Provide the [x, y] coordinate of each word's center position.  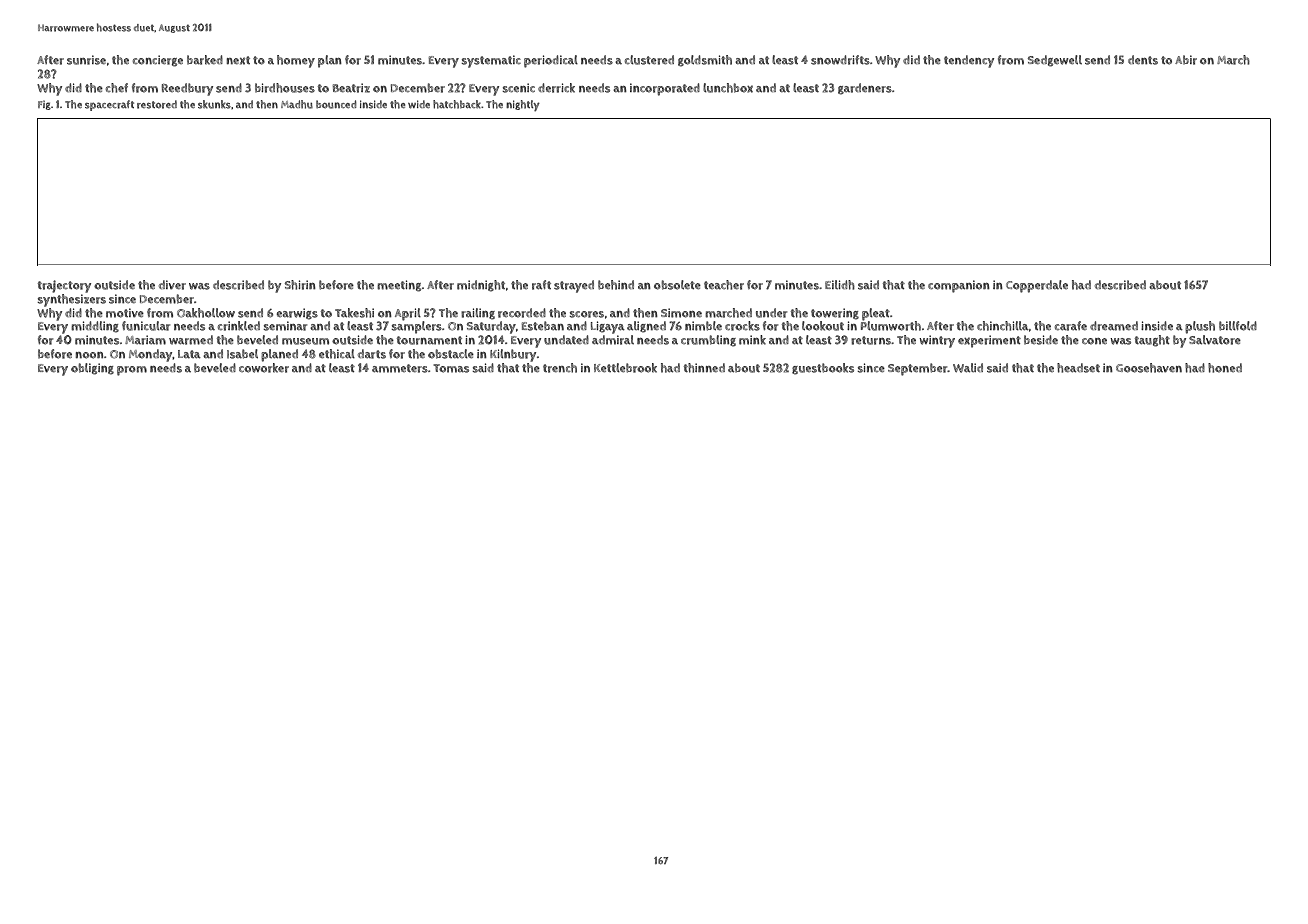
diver [172, 285]
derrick [556, 88]
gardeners [865, 89]
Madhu [297, 104]
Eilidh [840, 285]
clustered [649, 60]
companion [959, 286]
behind [616, 285]
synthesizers [71, 300]
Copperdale [1037, 286]
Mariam [145, 340]
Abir [1186, 60]
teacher [724, 285]
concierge [158, 61]
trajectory [64, 286]
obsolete [677, 285]
